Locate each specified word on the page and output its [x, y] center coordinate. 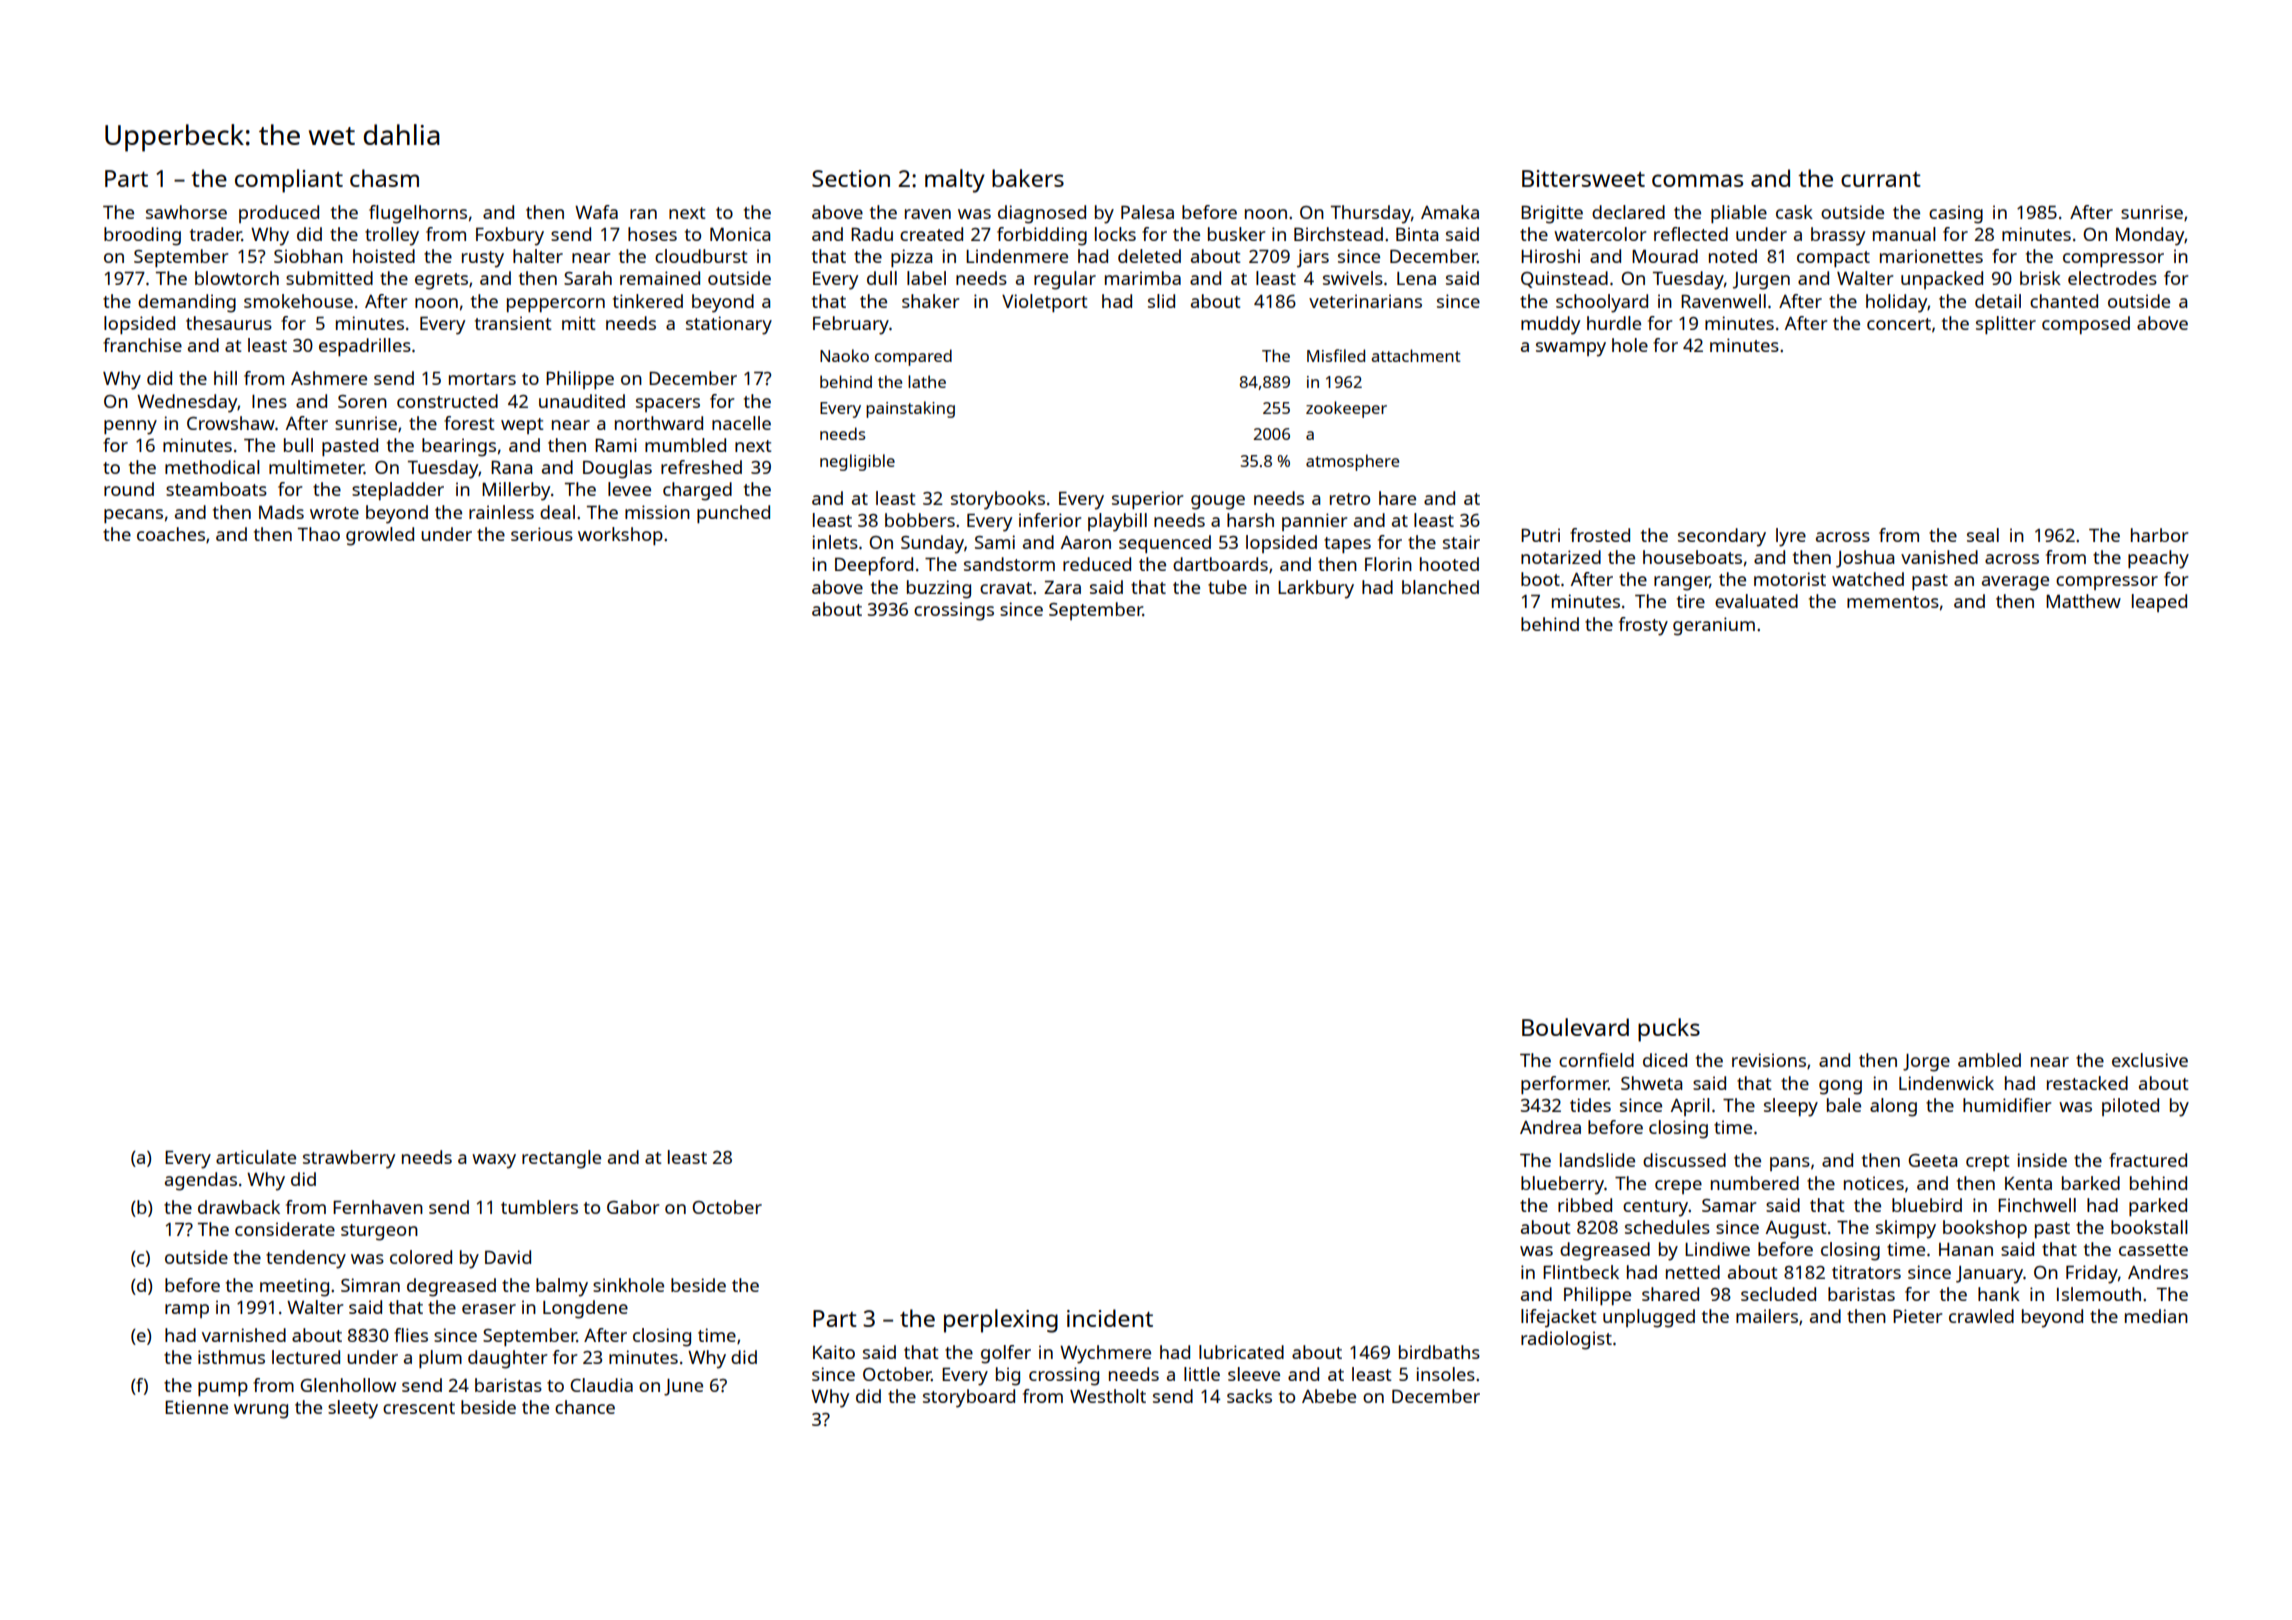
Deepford [874, 566]
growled [380, 536]
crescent [419, 1408]
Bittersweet [1583, 178]
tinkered [648, 301]
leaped [2159, 603]
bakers [1028, 178]
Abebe [1329, 1396]
